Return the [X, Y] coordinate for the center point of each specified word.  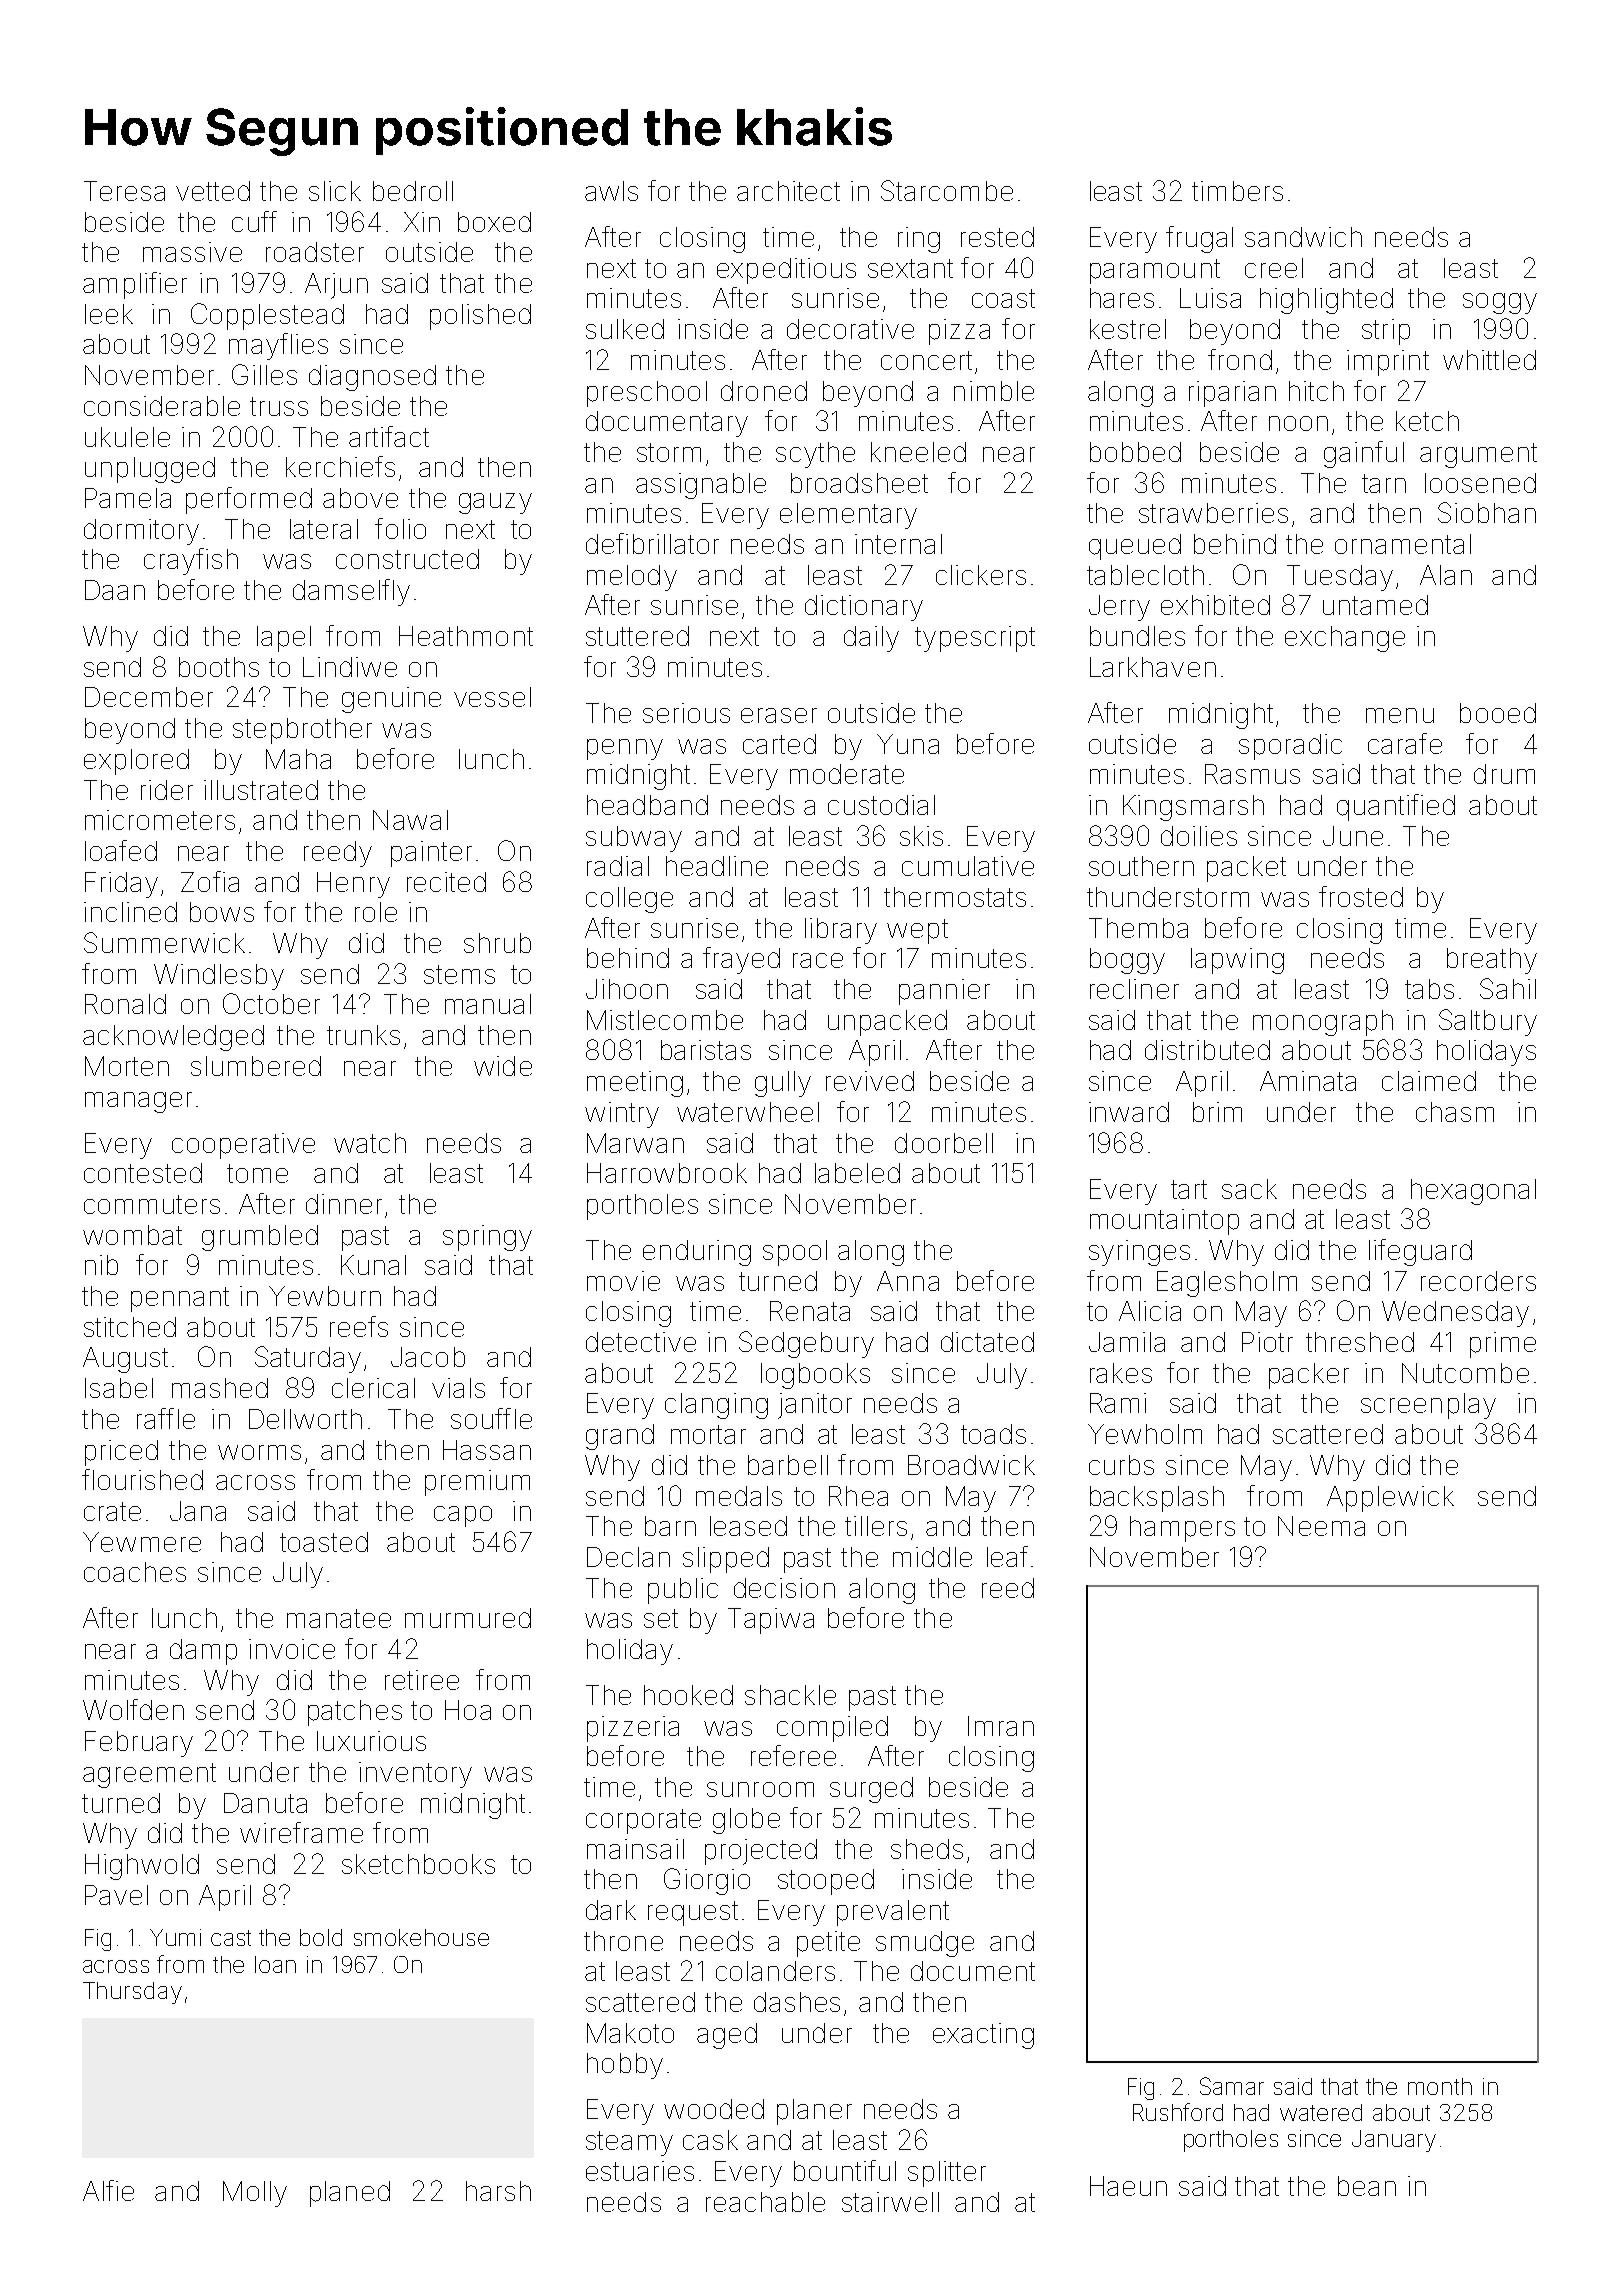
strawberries [1213, 513]
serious [686, 713]
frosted [1361, 896]
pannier [944, 992]
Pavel [116, 1895]
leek [109, 314]
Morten [127, 1066]
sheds [927, 1849]
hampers [1182, 1529]
